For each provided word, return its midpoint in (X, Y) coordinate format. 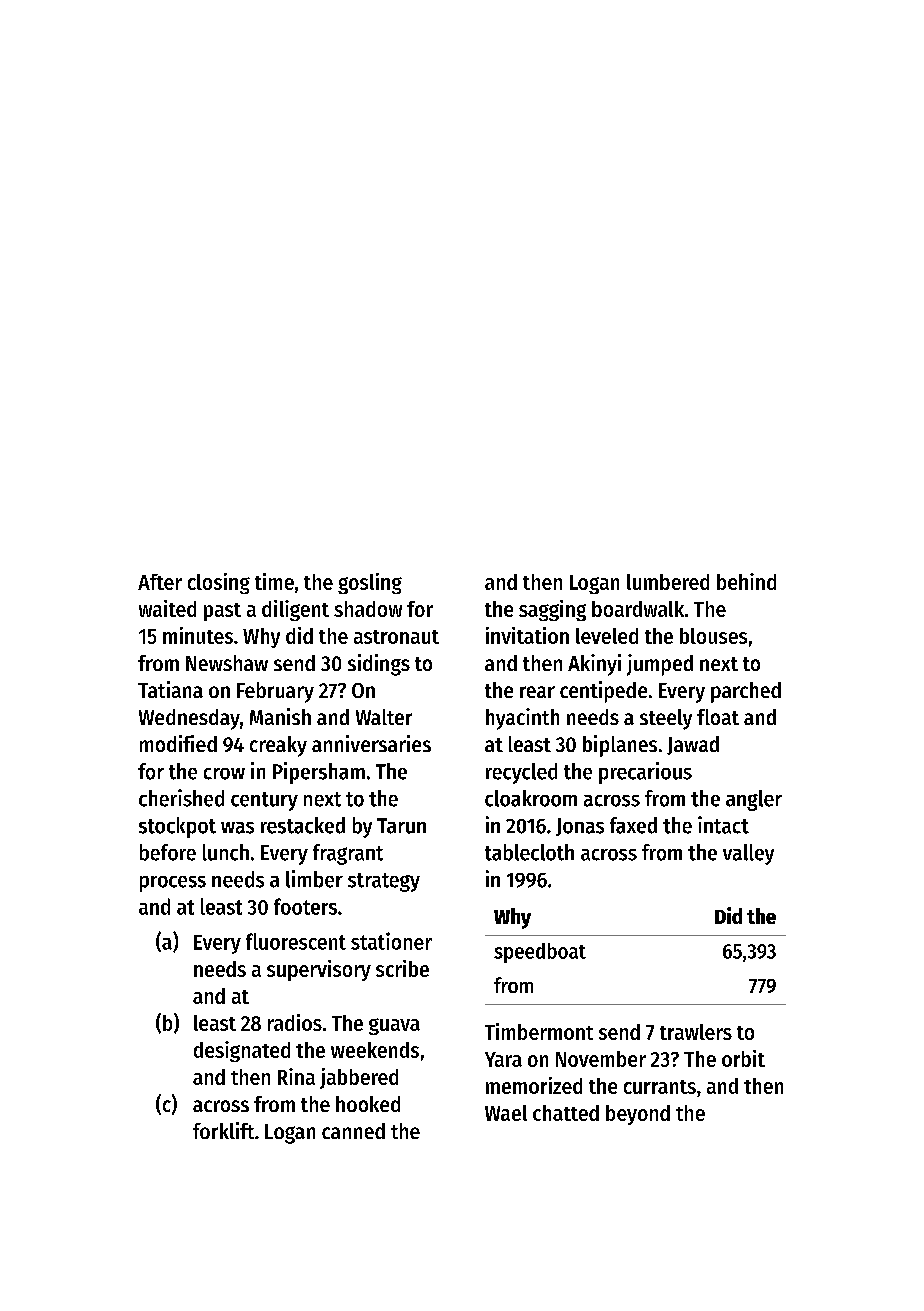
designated (242, 1051)
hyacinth (522, 719)
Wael (506, 1113)
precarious (645, 773)
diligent (295, 610)
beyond (638, 1115)
